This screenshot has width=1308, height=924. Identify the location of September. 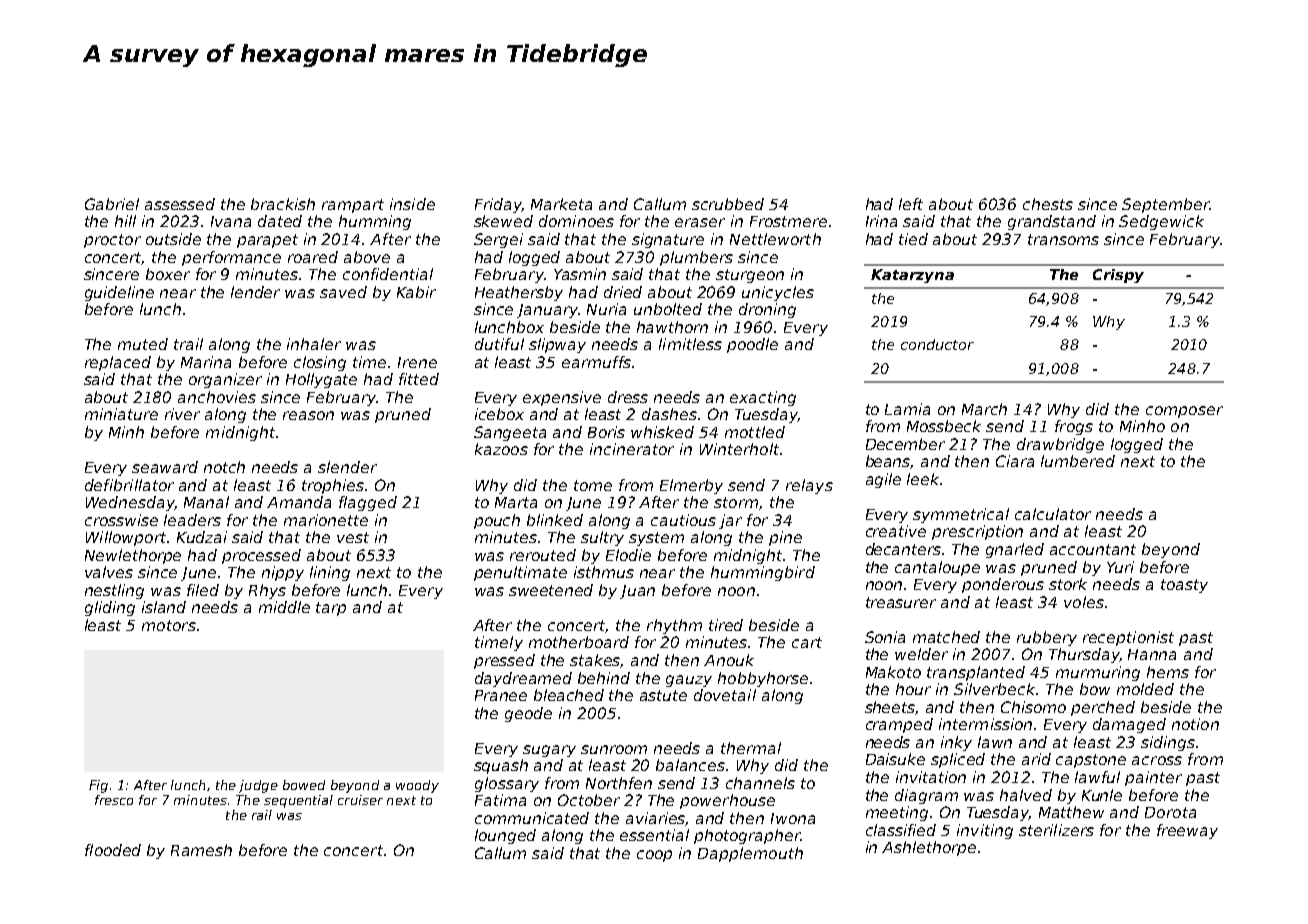
(1165, 205).
